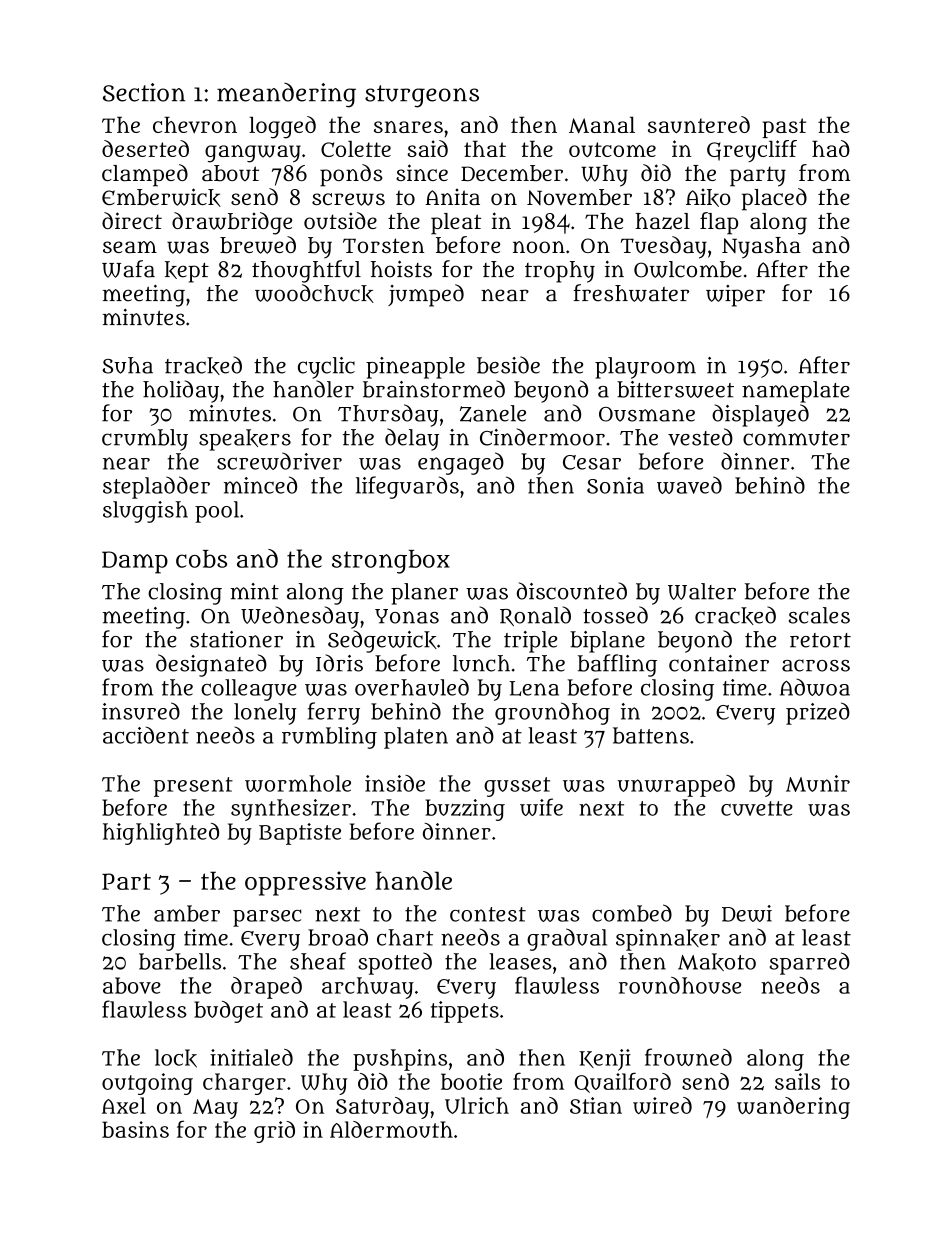 This screenshot has height=1233, width=952. Describe the element at coordinates (596, 1105) in the screenshot. I see `Stian` at that location.
